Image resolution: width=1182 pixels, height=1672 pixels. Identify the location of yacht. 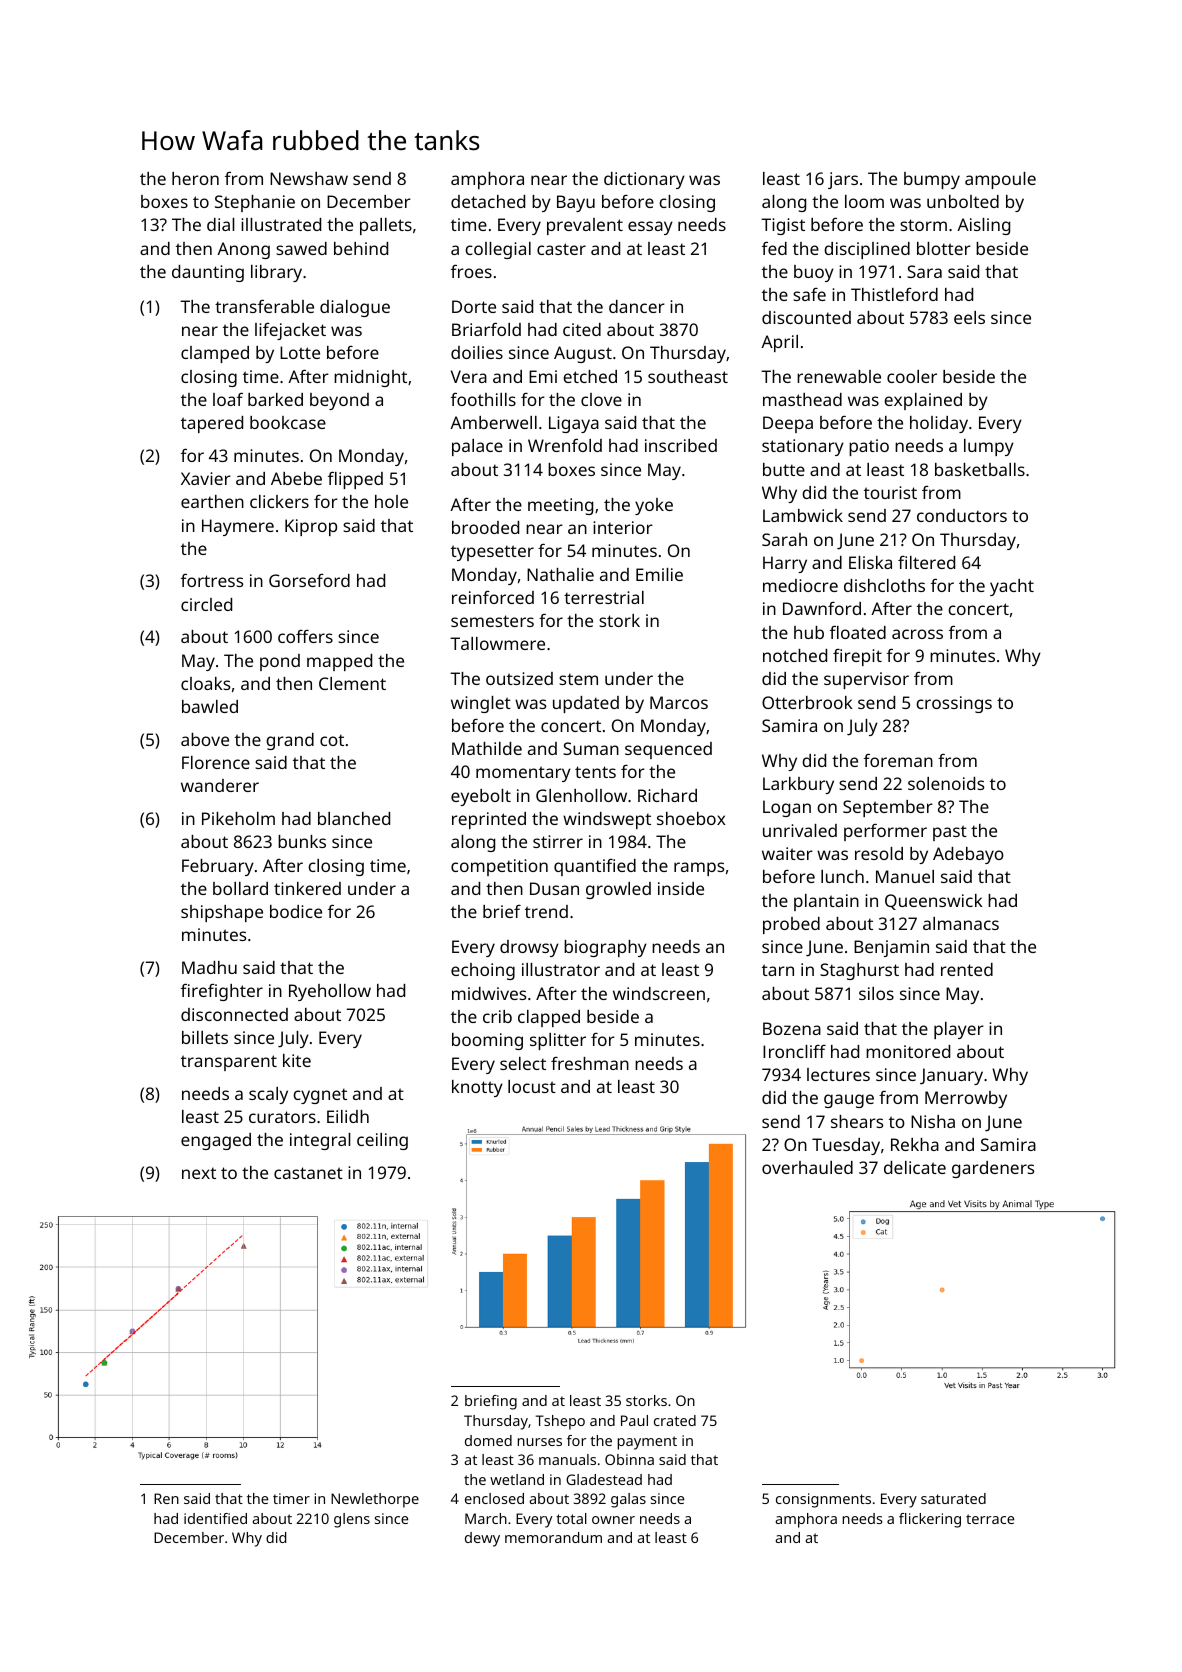
(1012, 587).
